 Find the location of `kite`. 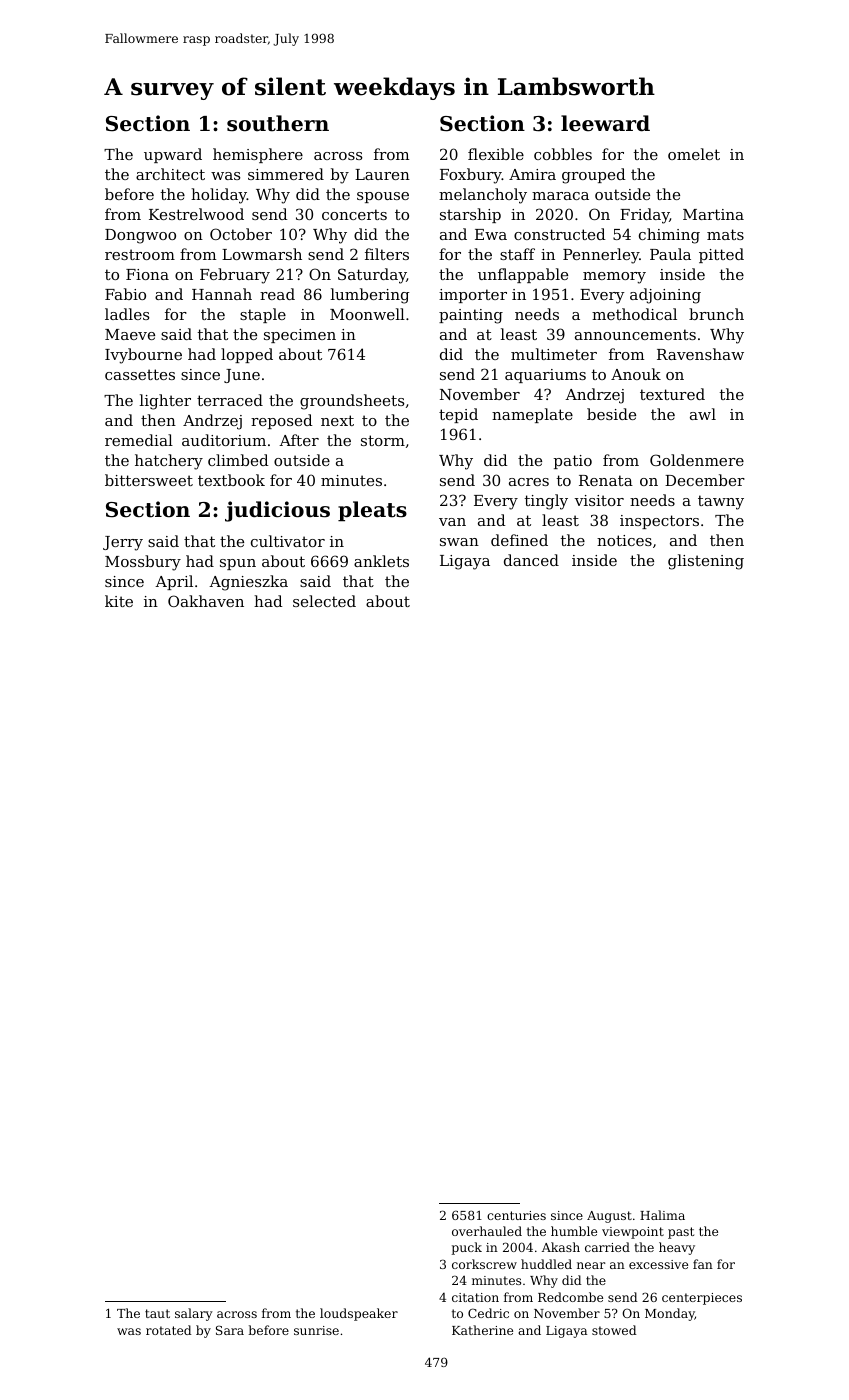

kite is located at coordinates (119, 601).
